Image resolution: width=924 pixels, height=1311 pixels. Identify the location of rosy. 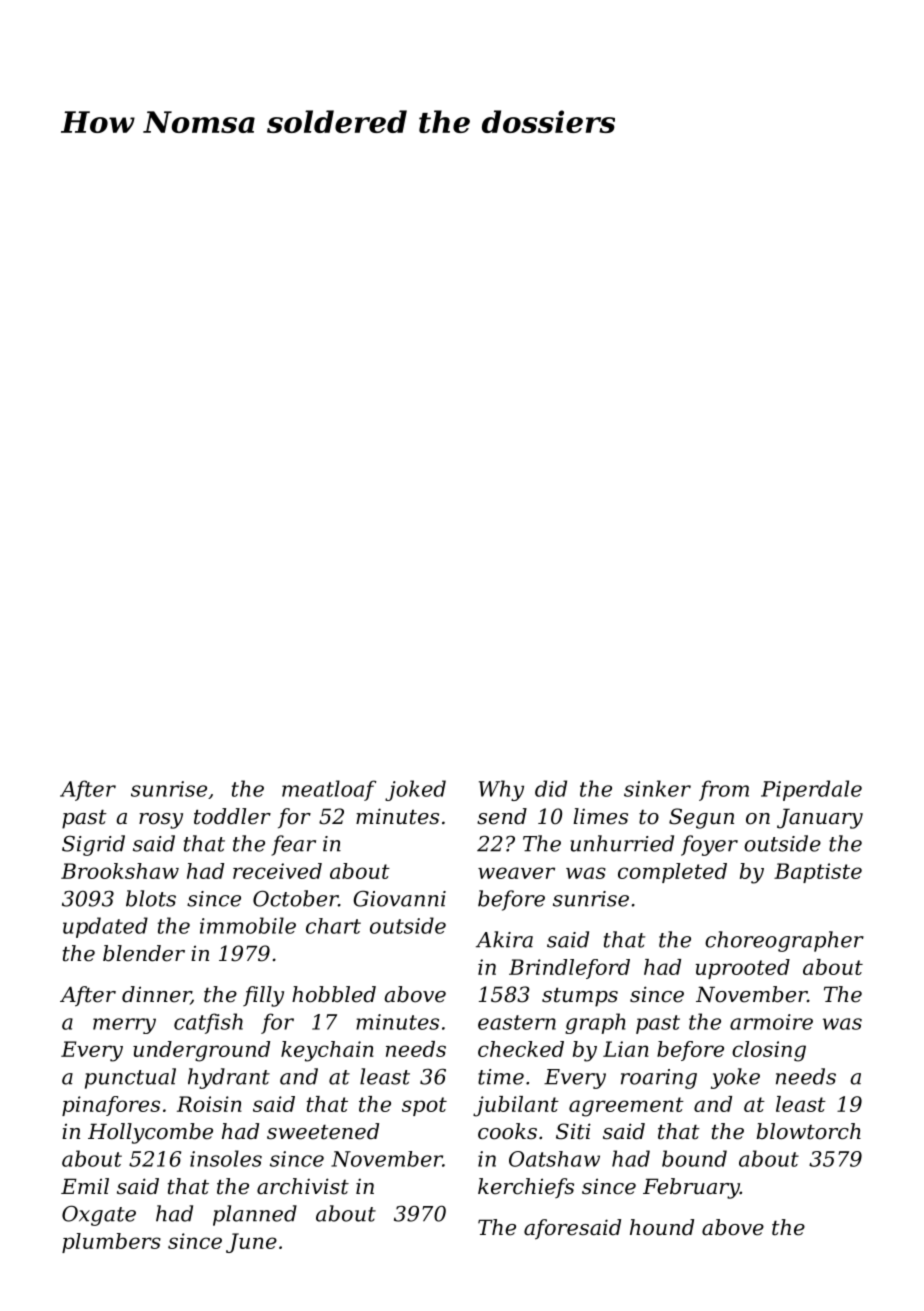
(161, 821).
